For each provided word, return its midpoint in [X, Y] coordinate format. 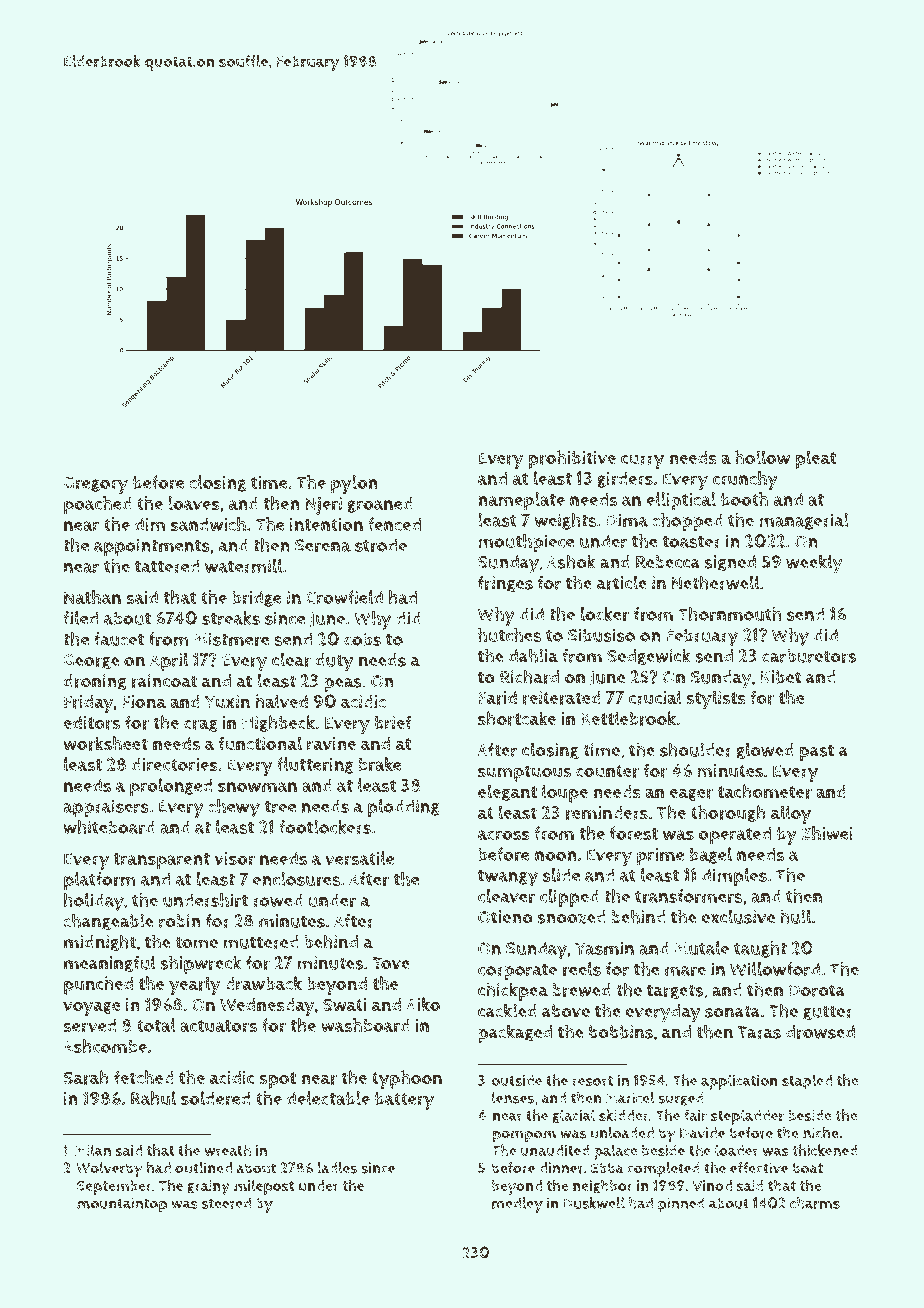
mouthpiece [526, 543]
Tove [391, 963]
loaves [194, 503]
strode [381, 545]
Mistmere [232, 639]
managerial [804, 521]
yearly [195, 985]
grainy [208, 1188]
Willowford [775, 969]
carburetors [809, 656]
